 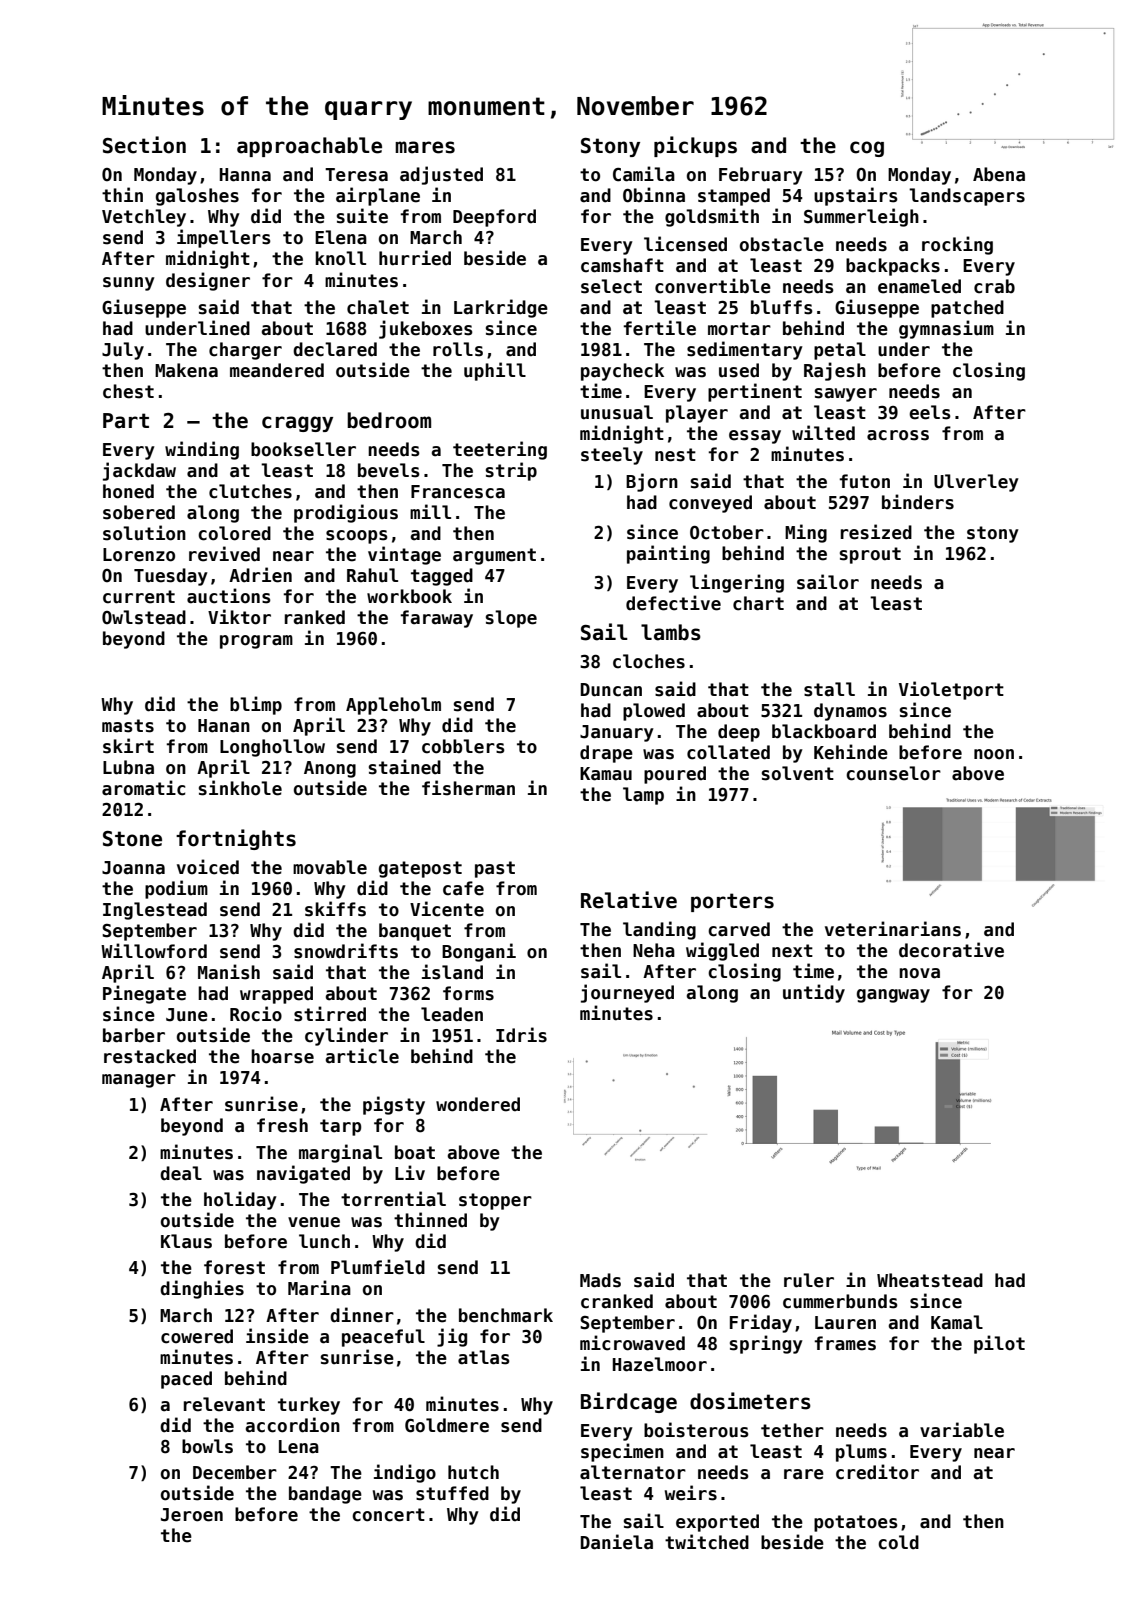 I want to click on Relative, so click(x=629, y=900).
